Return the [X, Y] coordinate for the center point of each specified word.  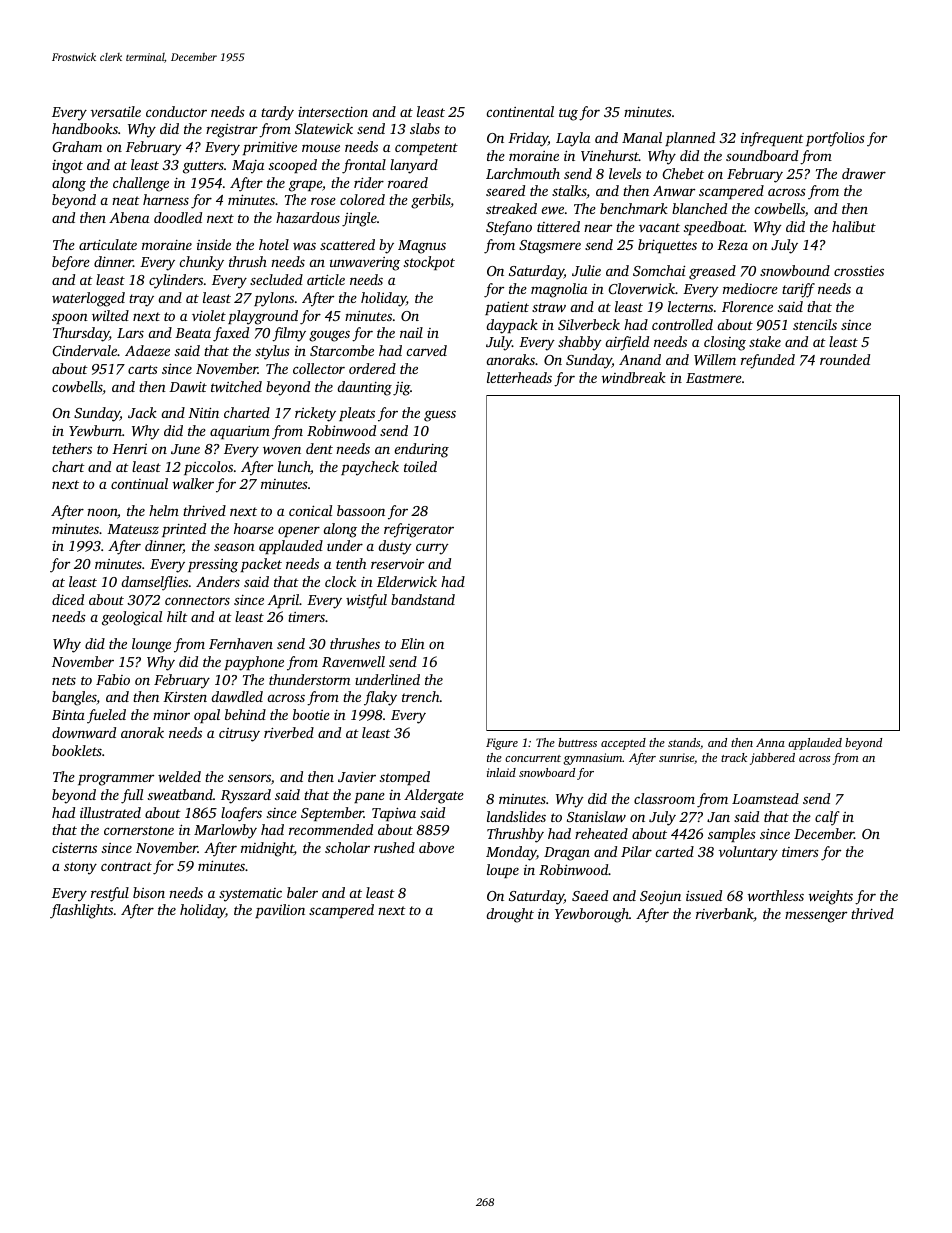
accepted [623, 744]
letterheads [519, 377]
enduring [422, 450]
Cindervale [85, 350]
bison [149, 892]
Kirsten [185, 696]
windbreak [634, 377]
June [185, 449]
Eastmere [714, 378]
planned [690, 139]
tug [568, 114]
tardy [277, 113]
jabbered [772, 759]
